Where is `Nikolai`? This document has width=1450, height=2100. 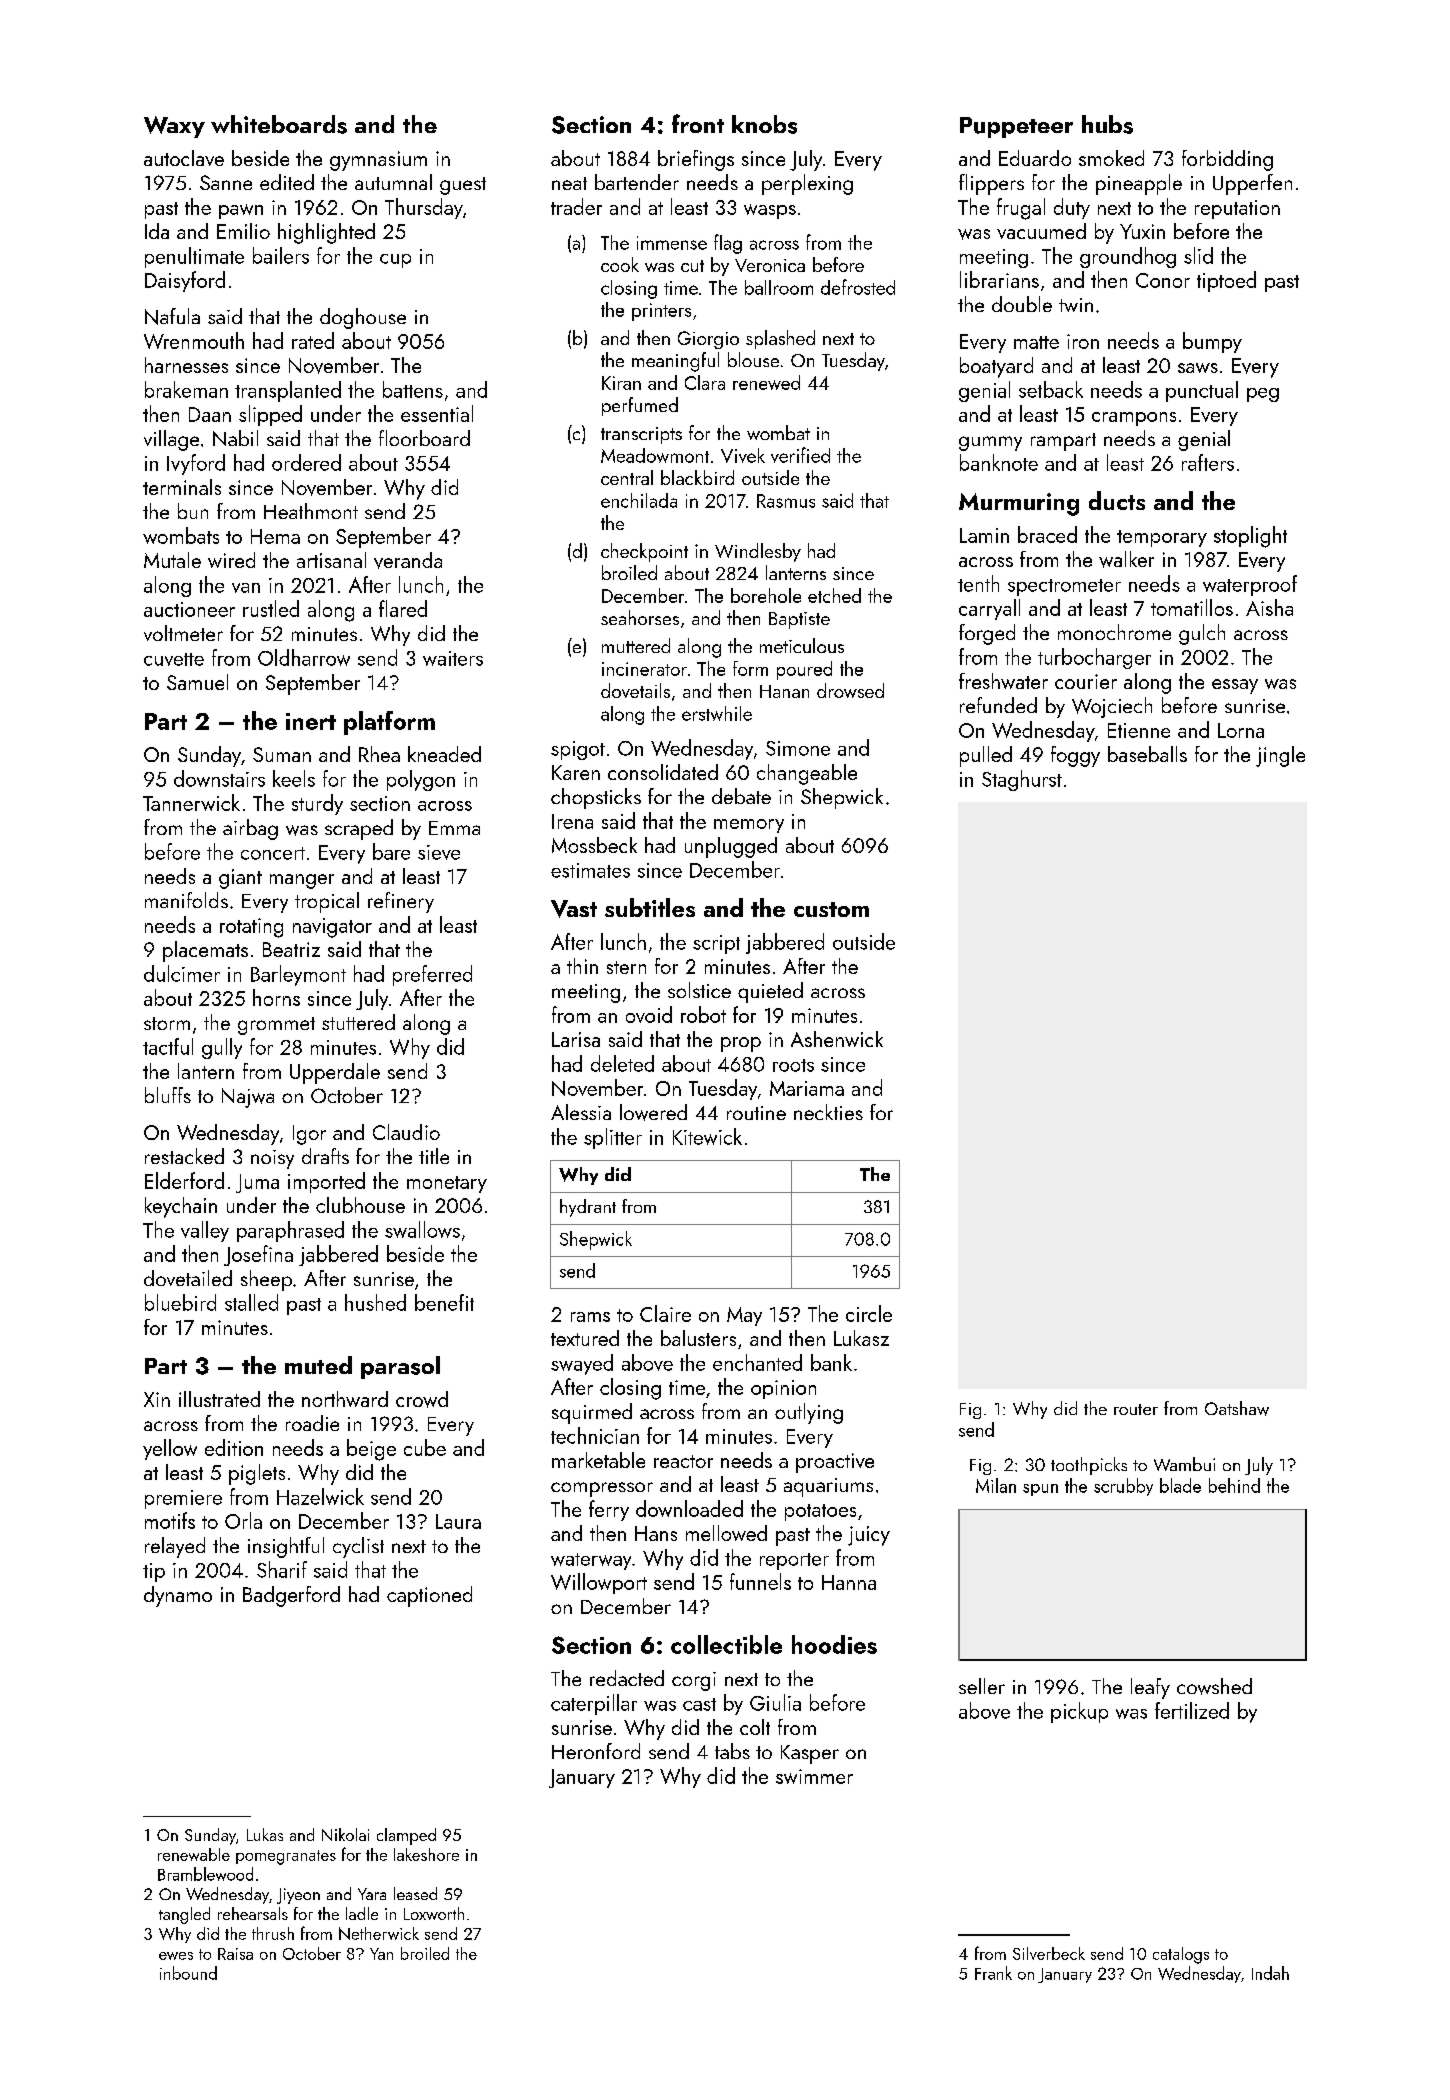
Nikolai is located at coordinates (345, 1834).
